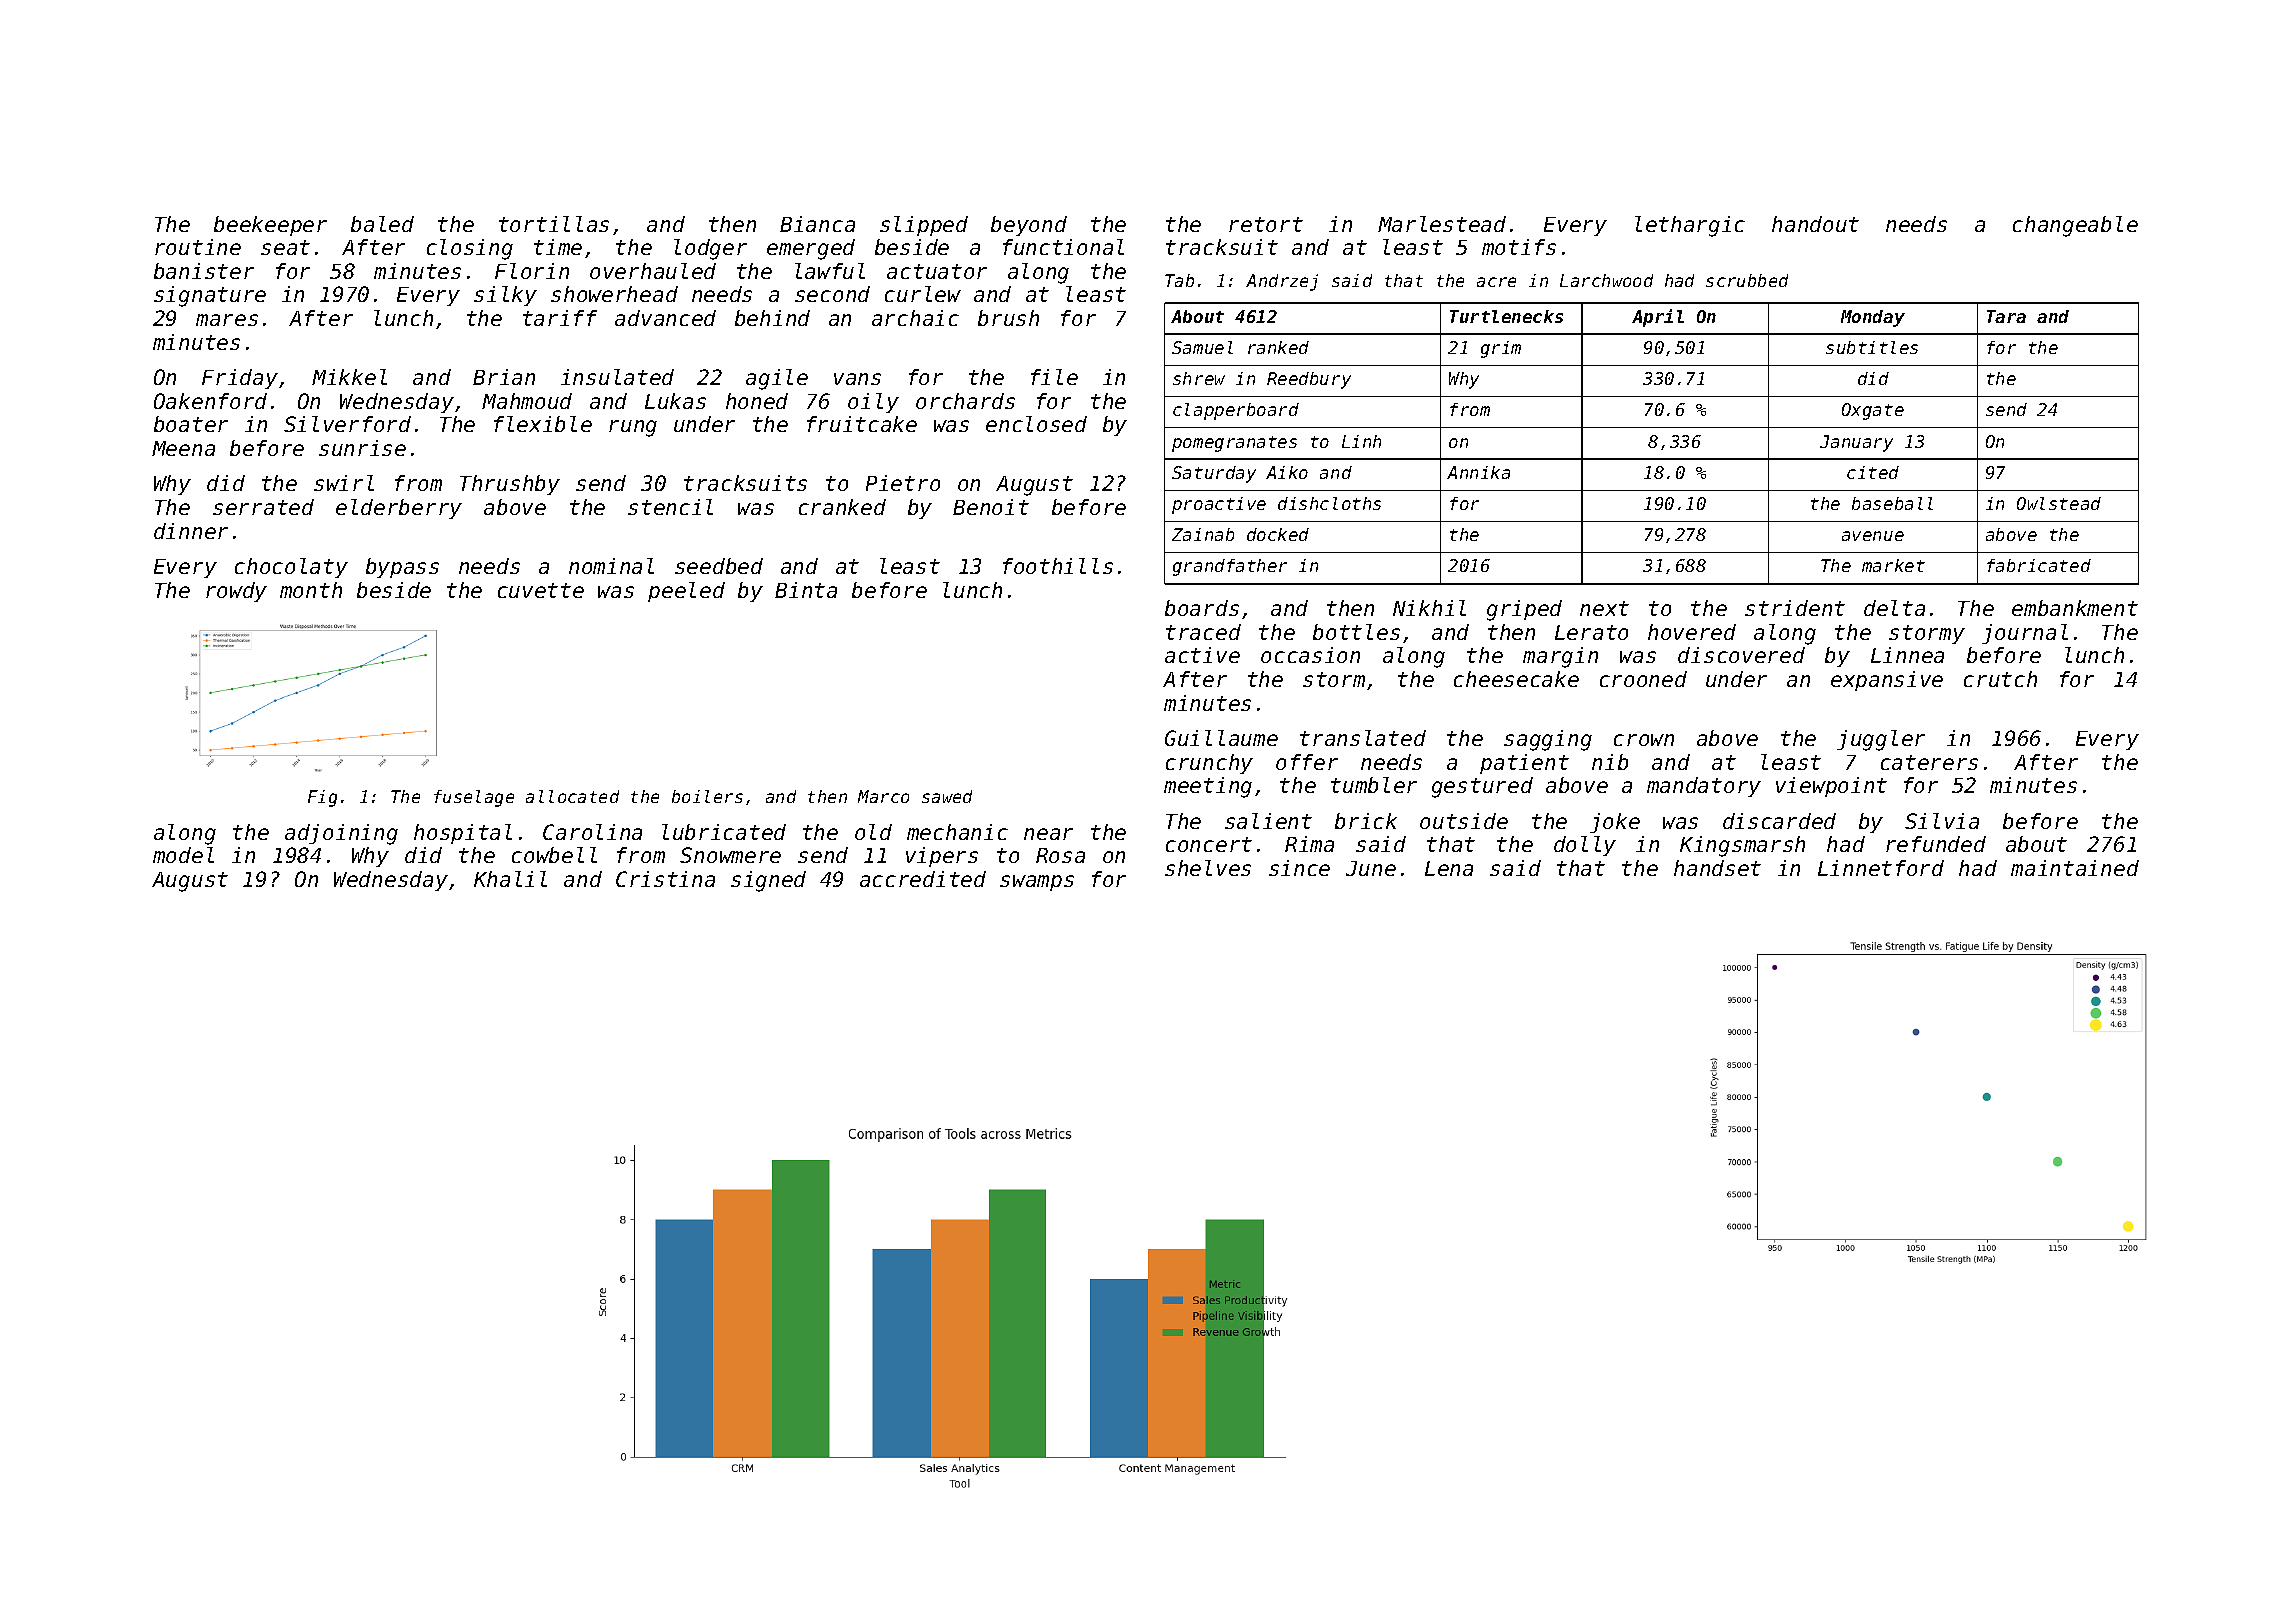 The height and width of the document is (1620, 2292). Describe the element at coordinates (341, 834) in the document. I see `adjoining` at that location.
